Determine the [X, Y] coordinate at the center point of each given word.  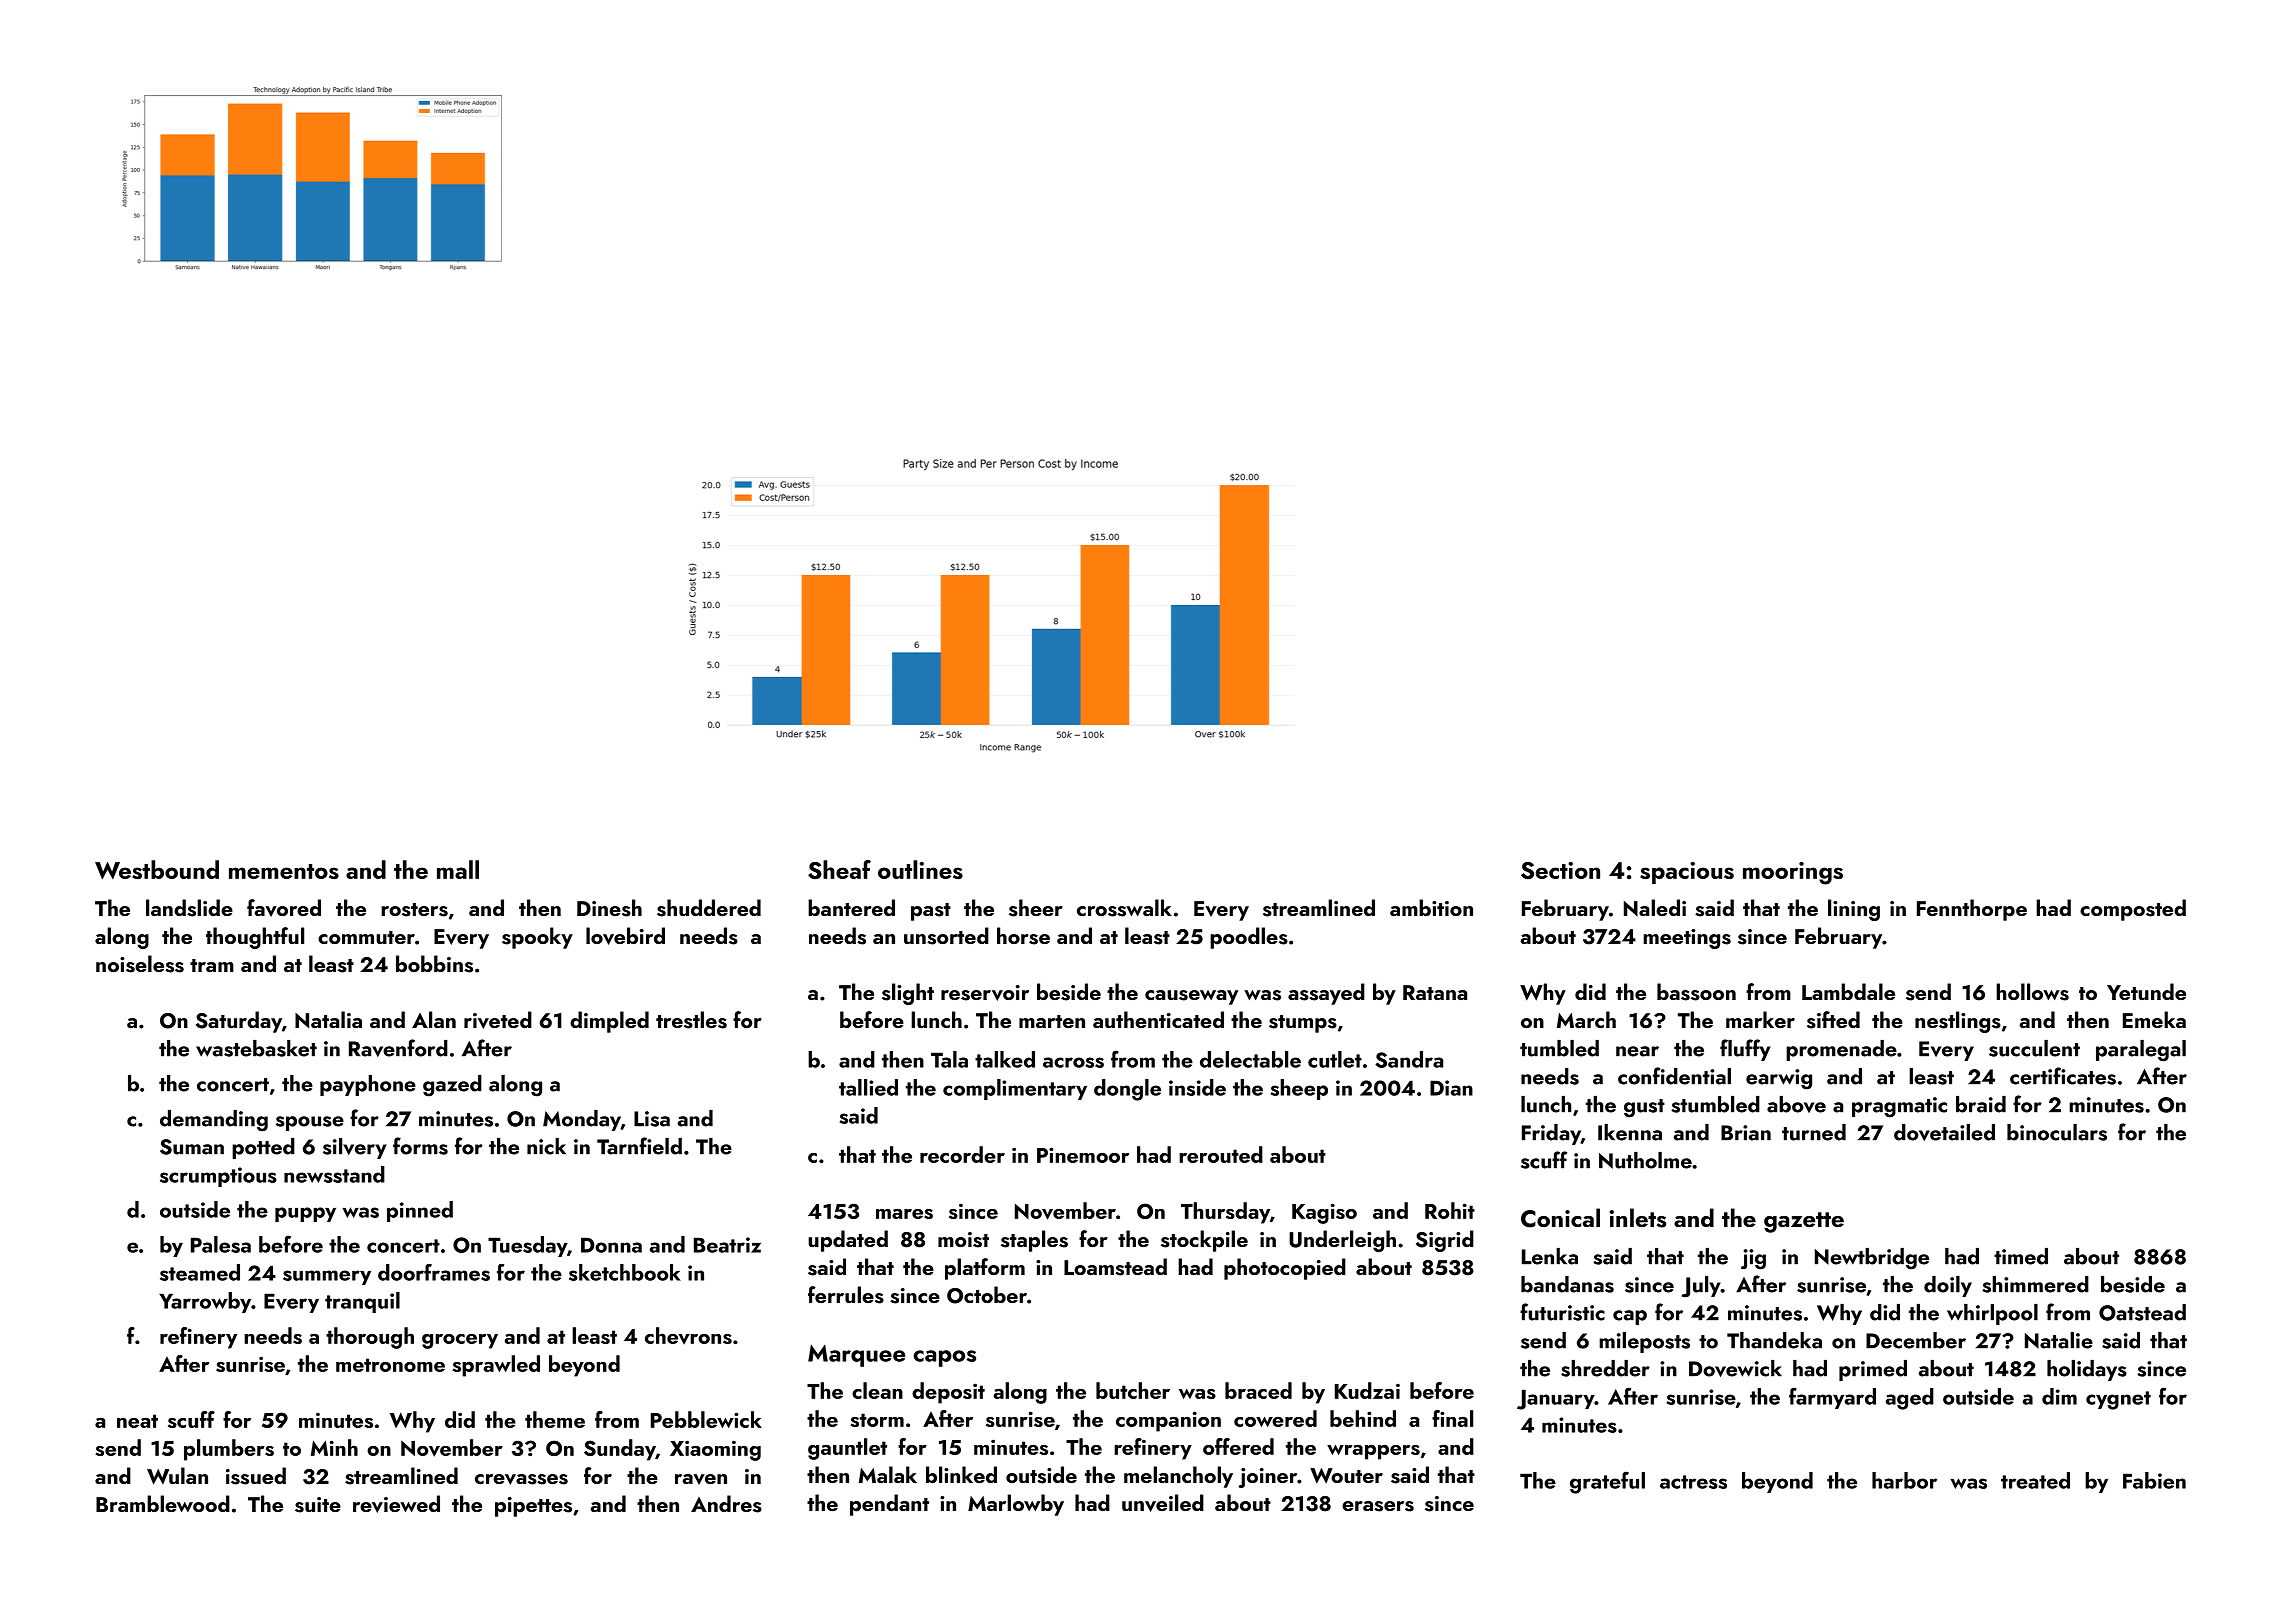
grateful [1607, 1482]
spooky [537, 938]
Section [1560, 870]
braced [1258, 1390]
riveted [498, 1020]
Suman [192, 1147]
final [1452, 1418]
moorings [1793, 873]
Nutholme [1645, 1160]
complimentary [1015, 1089]
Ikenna [1630, 1132]
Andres [726, 1504]
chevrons [688, 1335]
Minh [334, 1447]
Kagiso [1324, 1213]
